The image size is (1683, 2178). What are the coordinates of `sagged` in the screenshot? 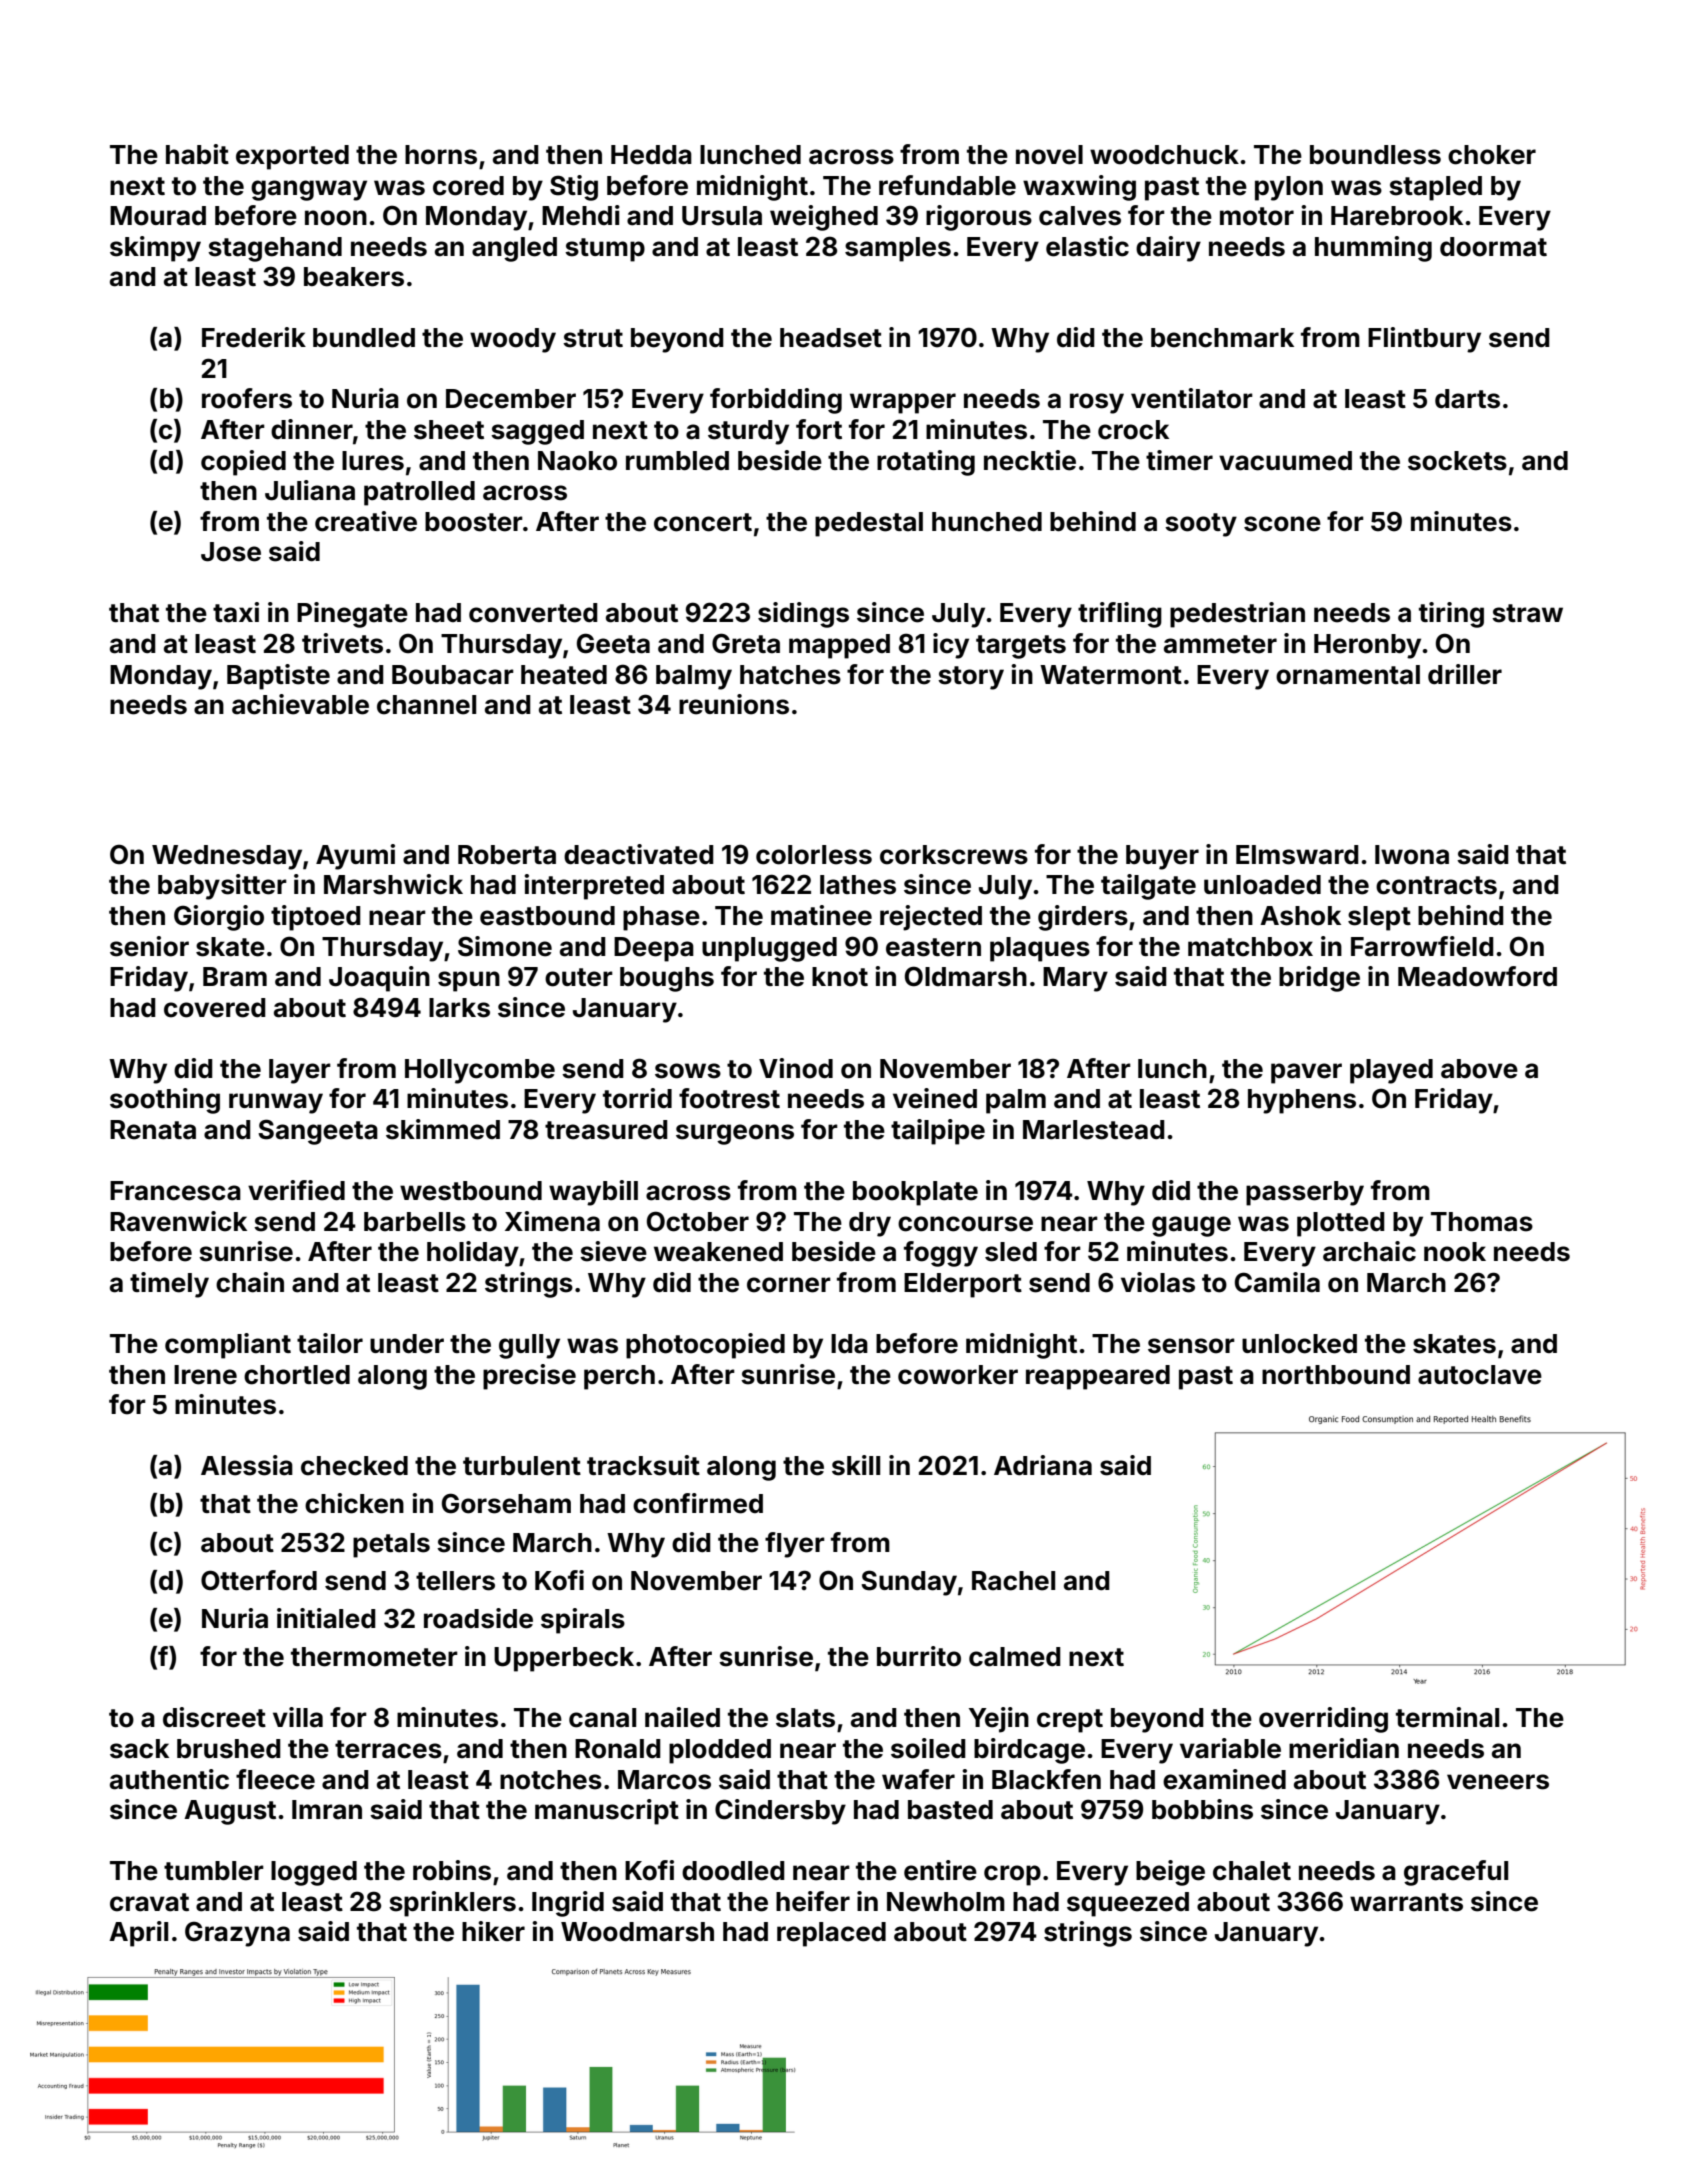 It's located at (537, 432).
